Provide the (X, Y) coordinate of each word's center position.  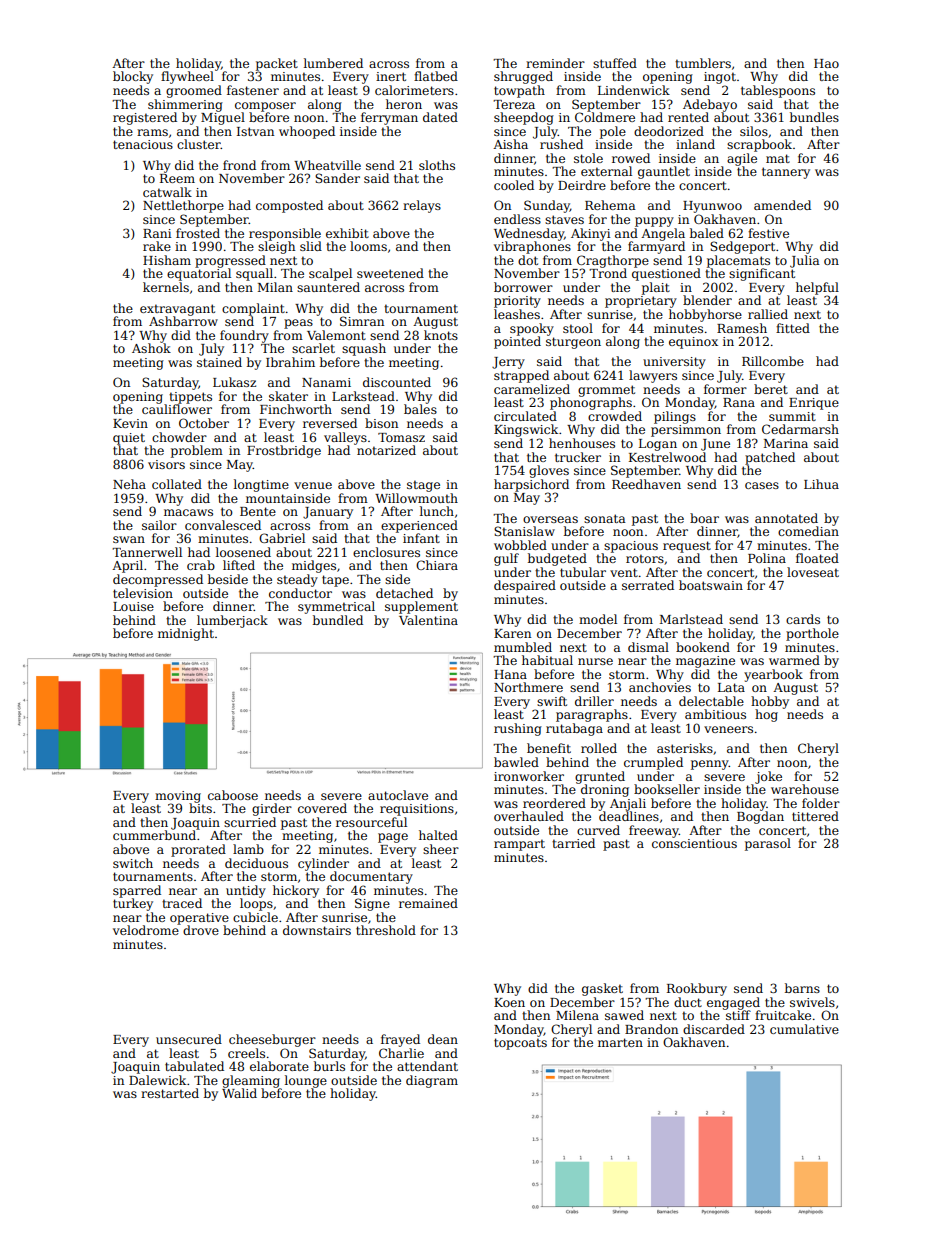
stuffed (615, 63)
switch (133, 863)
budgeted (557, 559)
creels (246, 1053)
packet (277, 64)
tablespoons (778, 91)
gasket (602, 989)
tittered (815, 816)
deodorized (669, 131)
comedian (808, 531)
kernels (166, 287)
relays (422, 206)
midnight (186, 634)
